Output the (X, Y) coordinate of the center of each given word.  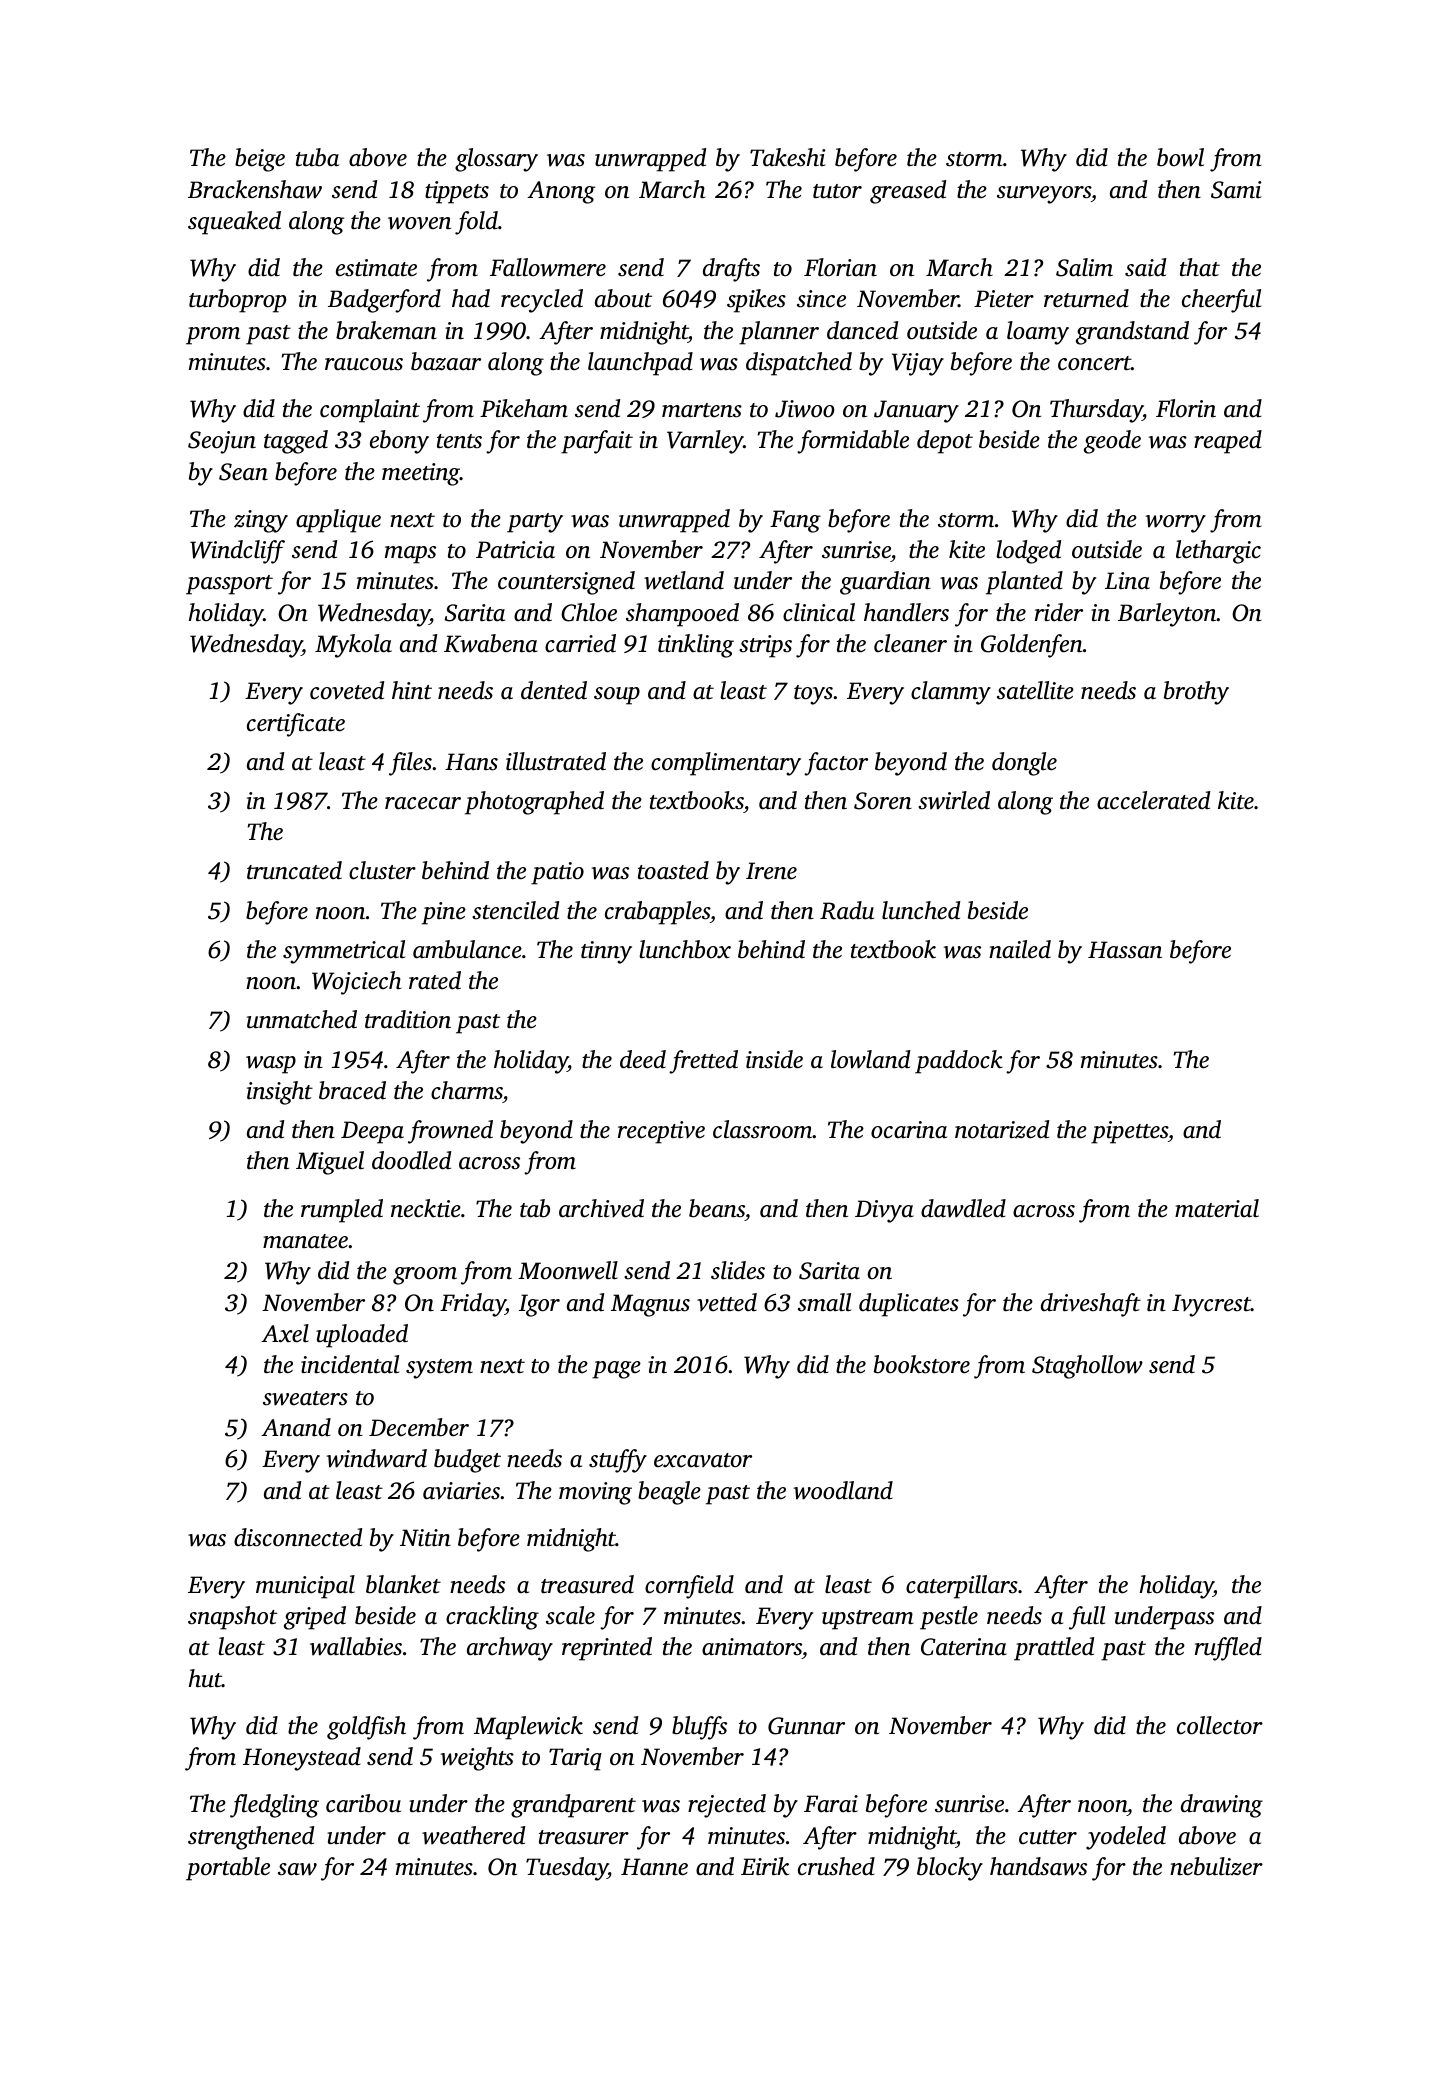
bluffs (699, 1728)
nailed (1020, 949)
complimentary (726, 764)
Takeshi (787, 157)
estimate (376, 268)
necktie (426, 1208)
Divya (884, 1211)
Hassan (1125, 950)
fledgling (274, 1806)
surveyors (1044, 195)
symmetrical (344, 952)
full (1087, 1618)
